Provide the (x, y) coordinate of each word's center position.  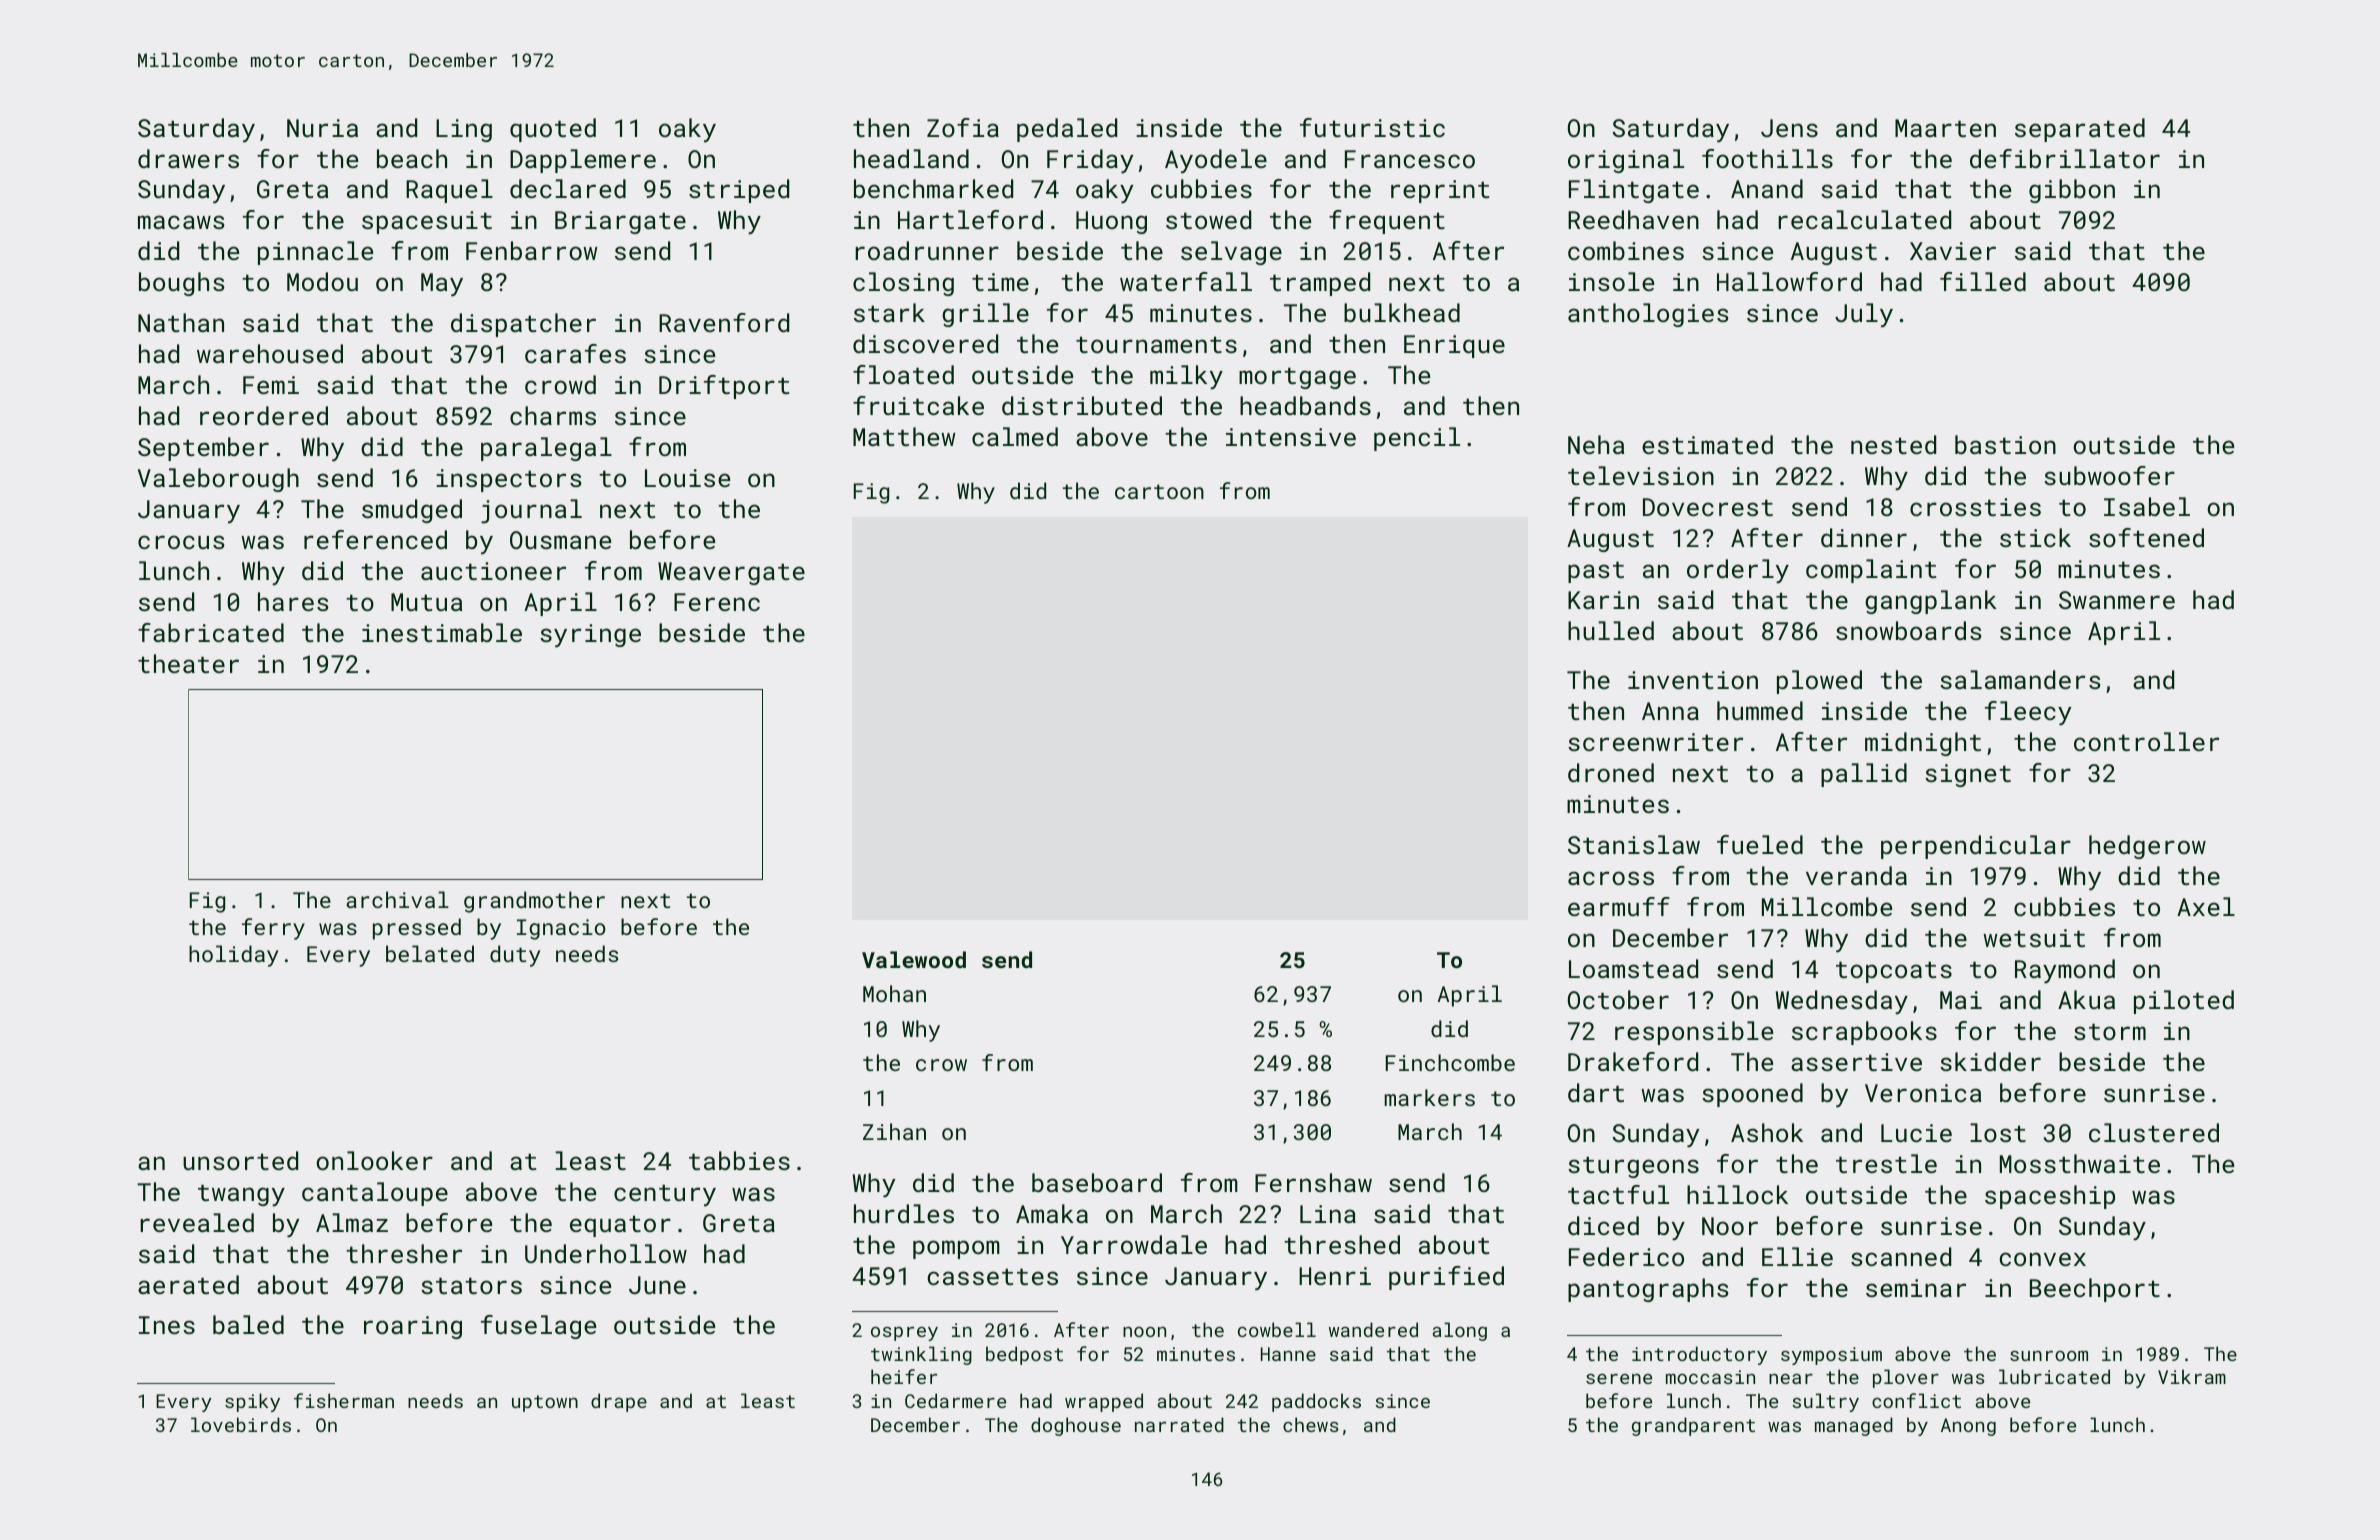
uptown (545, 1403)
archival (397, 899)
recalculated (1864, 219)
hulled (1611, 630)
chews (1311, 1424)
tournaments (1156, 344)
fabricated (211, 632)
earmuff (1619, 906)
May (442, 285)
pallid (1864, 775)
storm (2110, 1031)
